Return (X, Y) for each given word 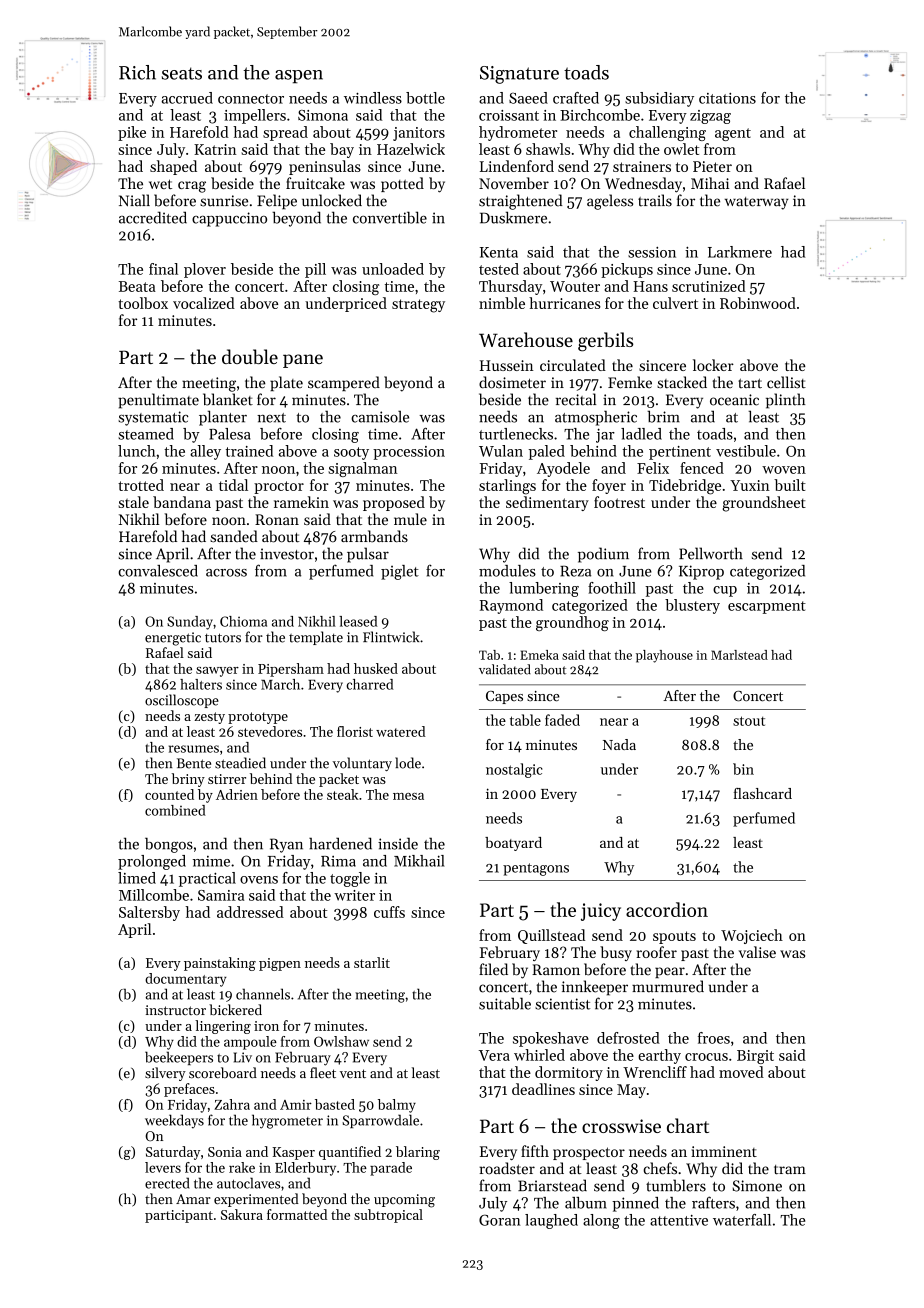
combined (175, 810)
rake (242, 1167)
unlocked (332, 200)
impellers (255, 116)
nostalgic (514, 770)
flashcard (763, 793)
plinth (785, 401)
